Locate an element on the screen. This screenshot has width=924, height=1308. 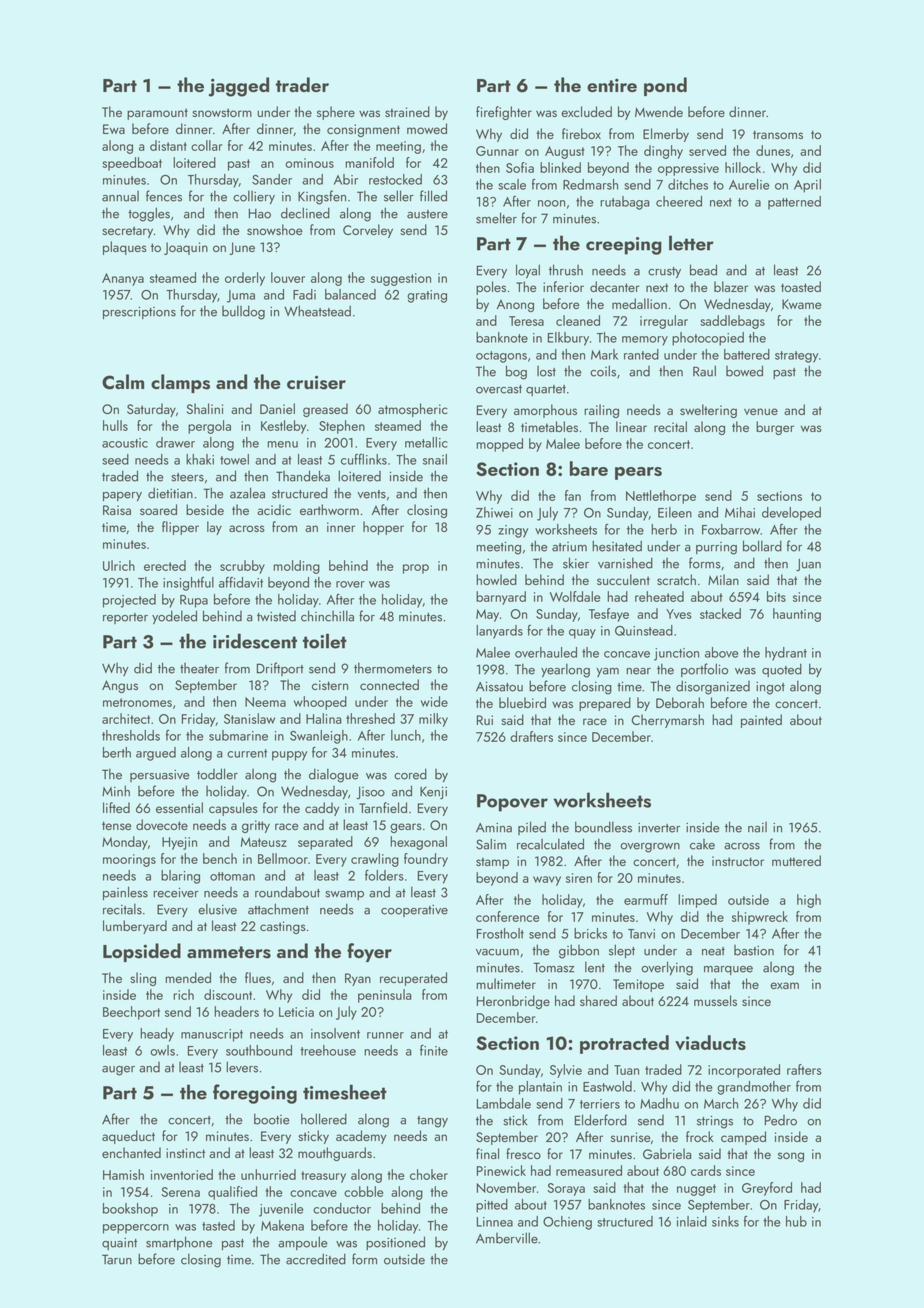
runner is located at coordinates (385, 1035).
